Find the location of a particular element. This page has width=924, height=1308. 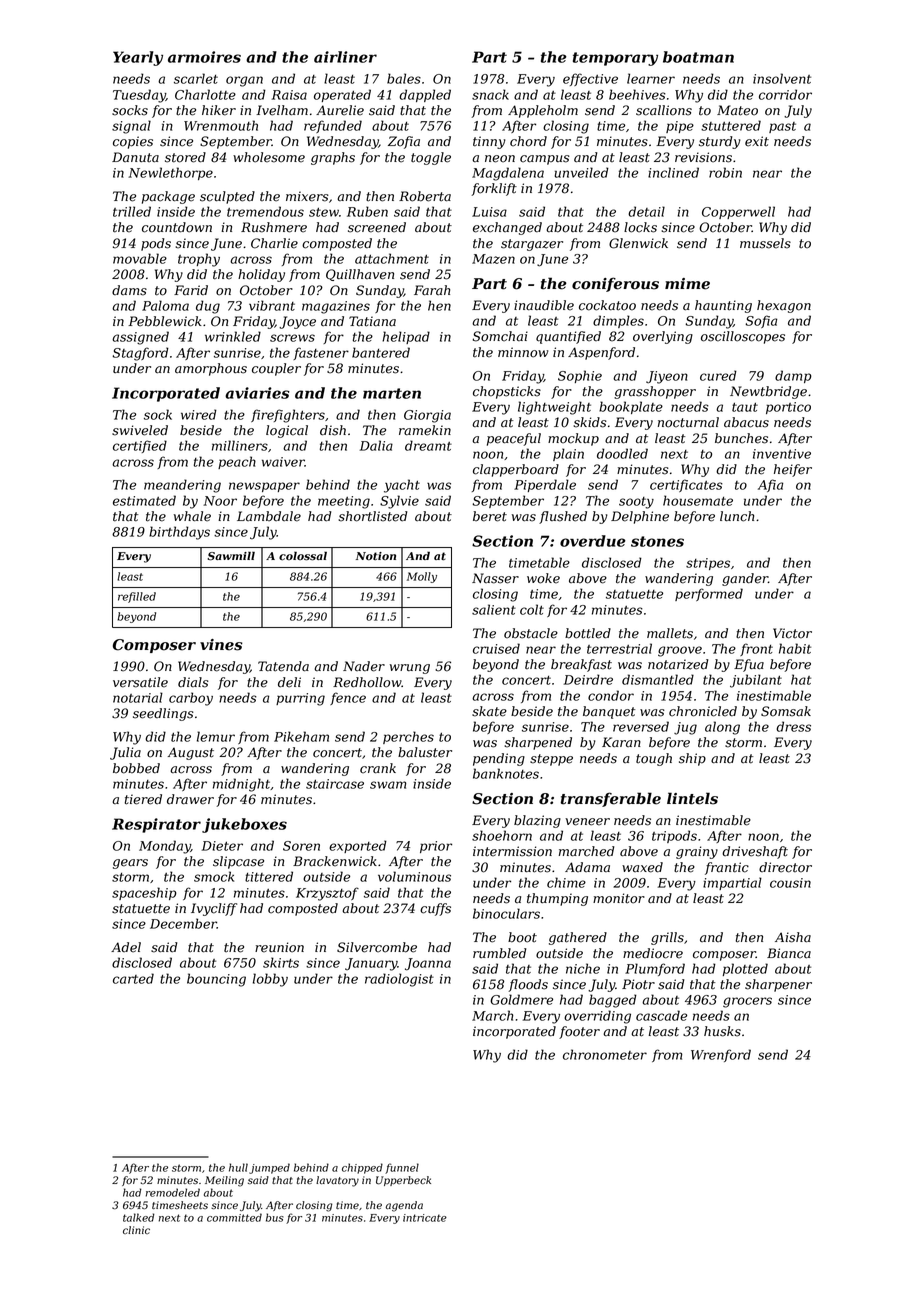

remodeled is located at coordinates (173, 1192).
